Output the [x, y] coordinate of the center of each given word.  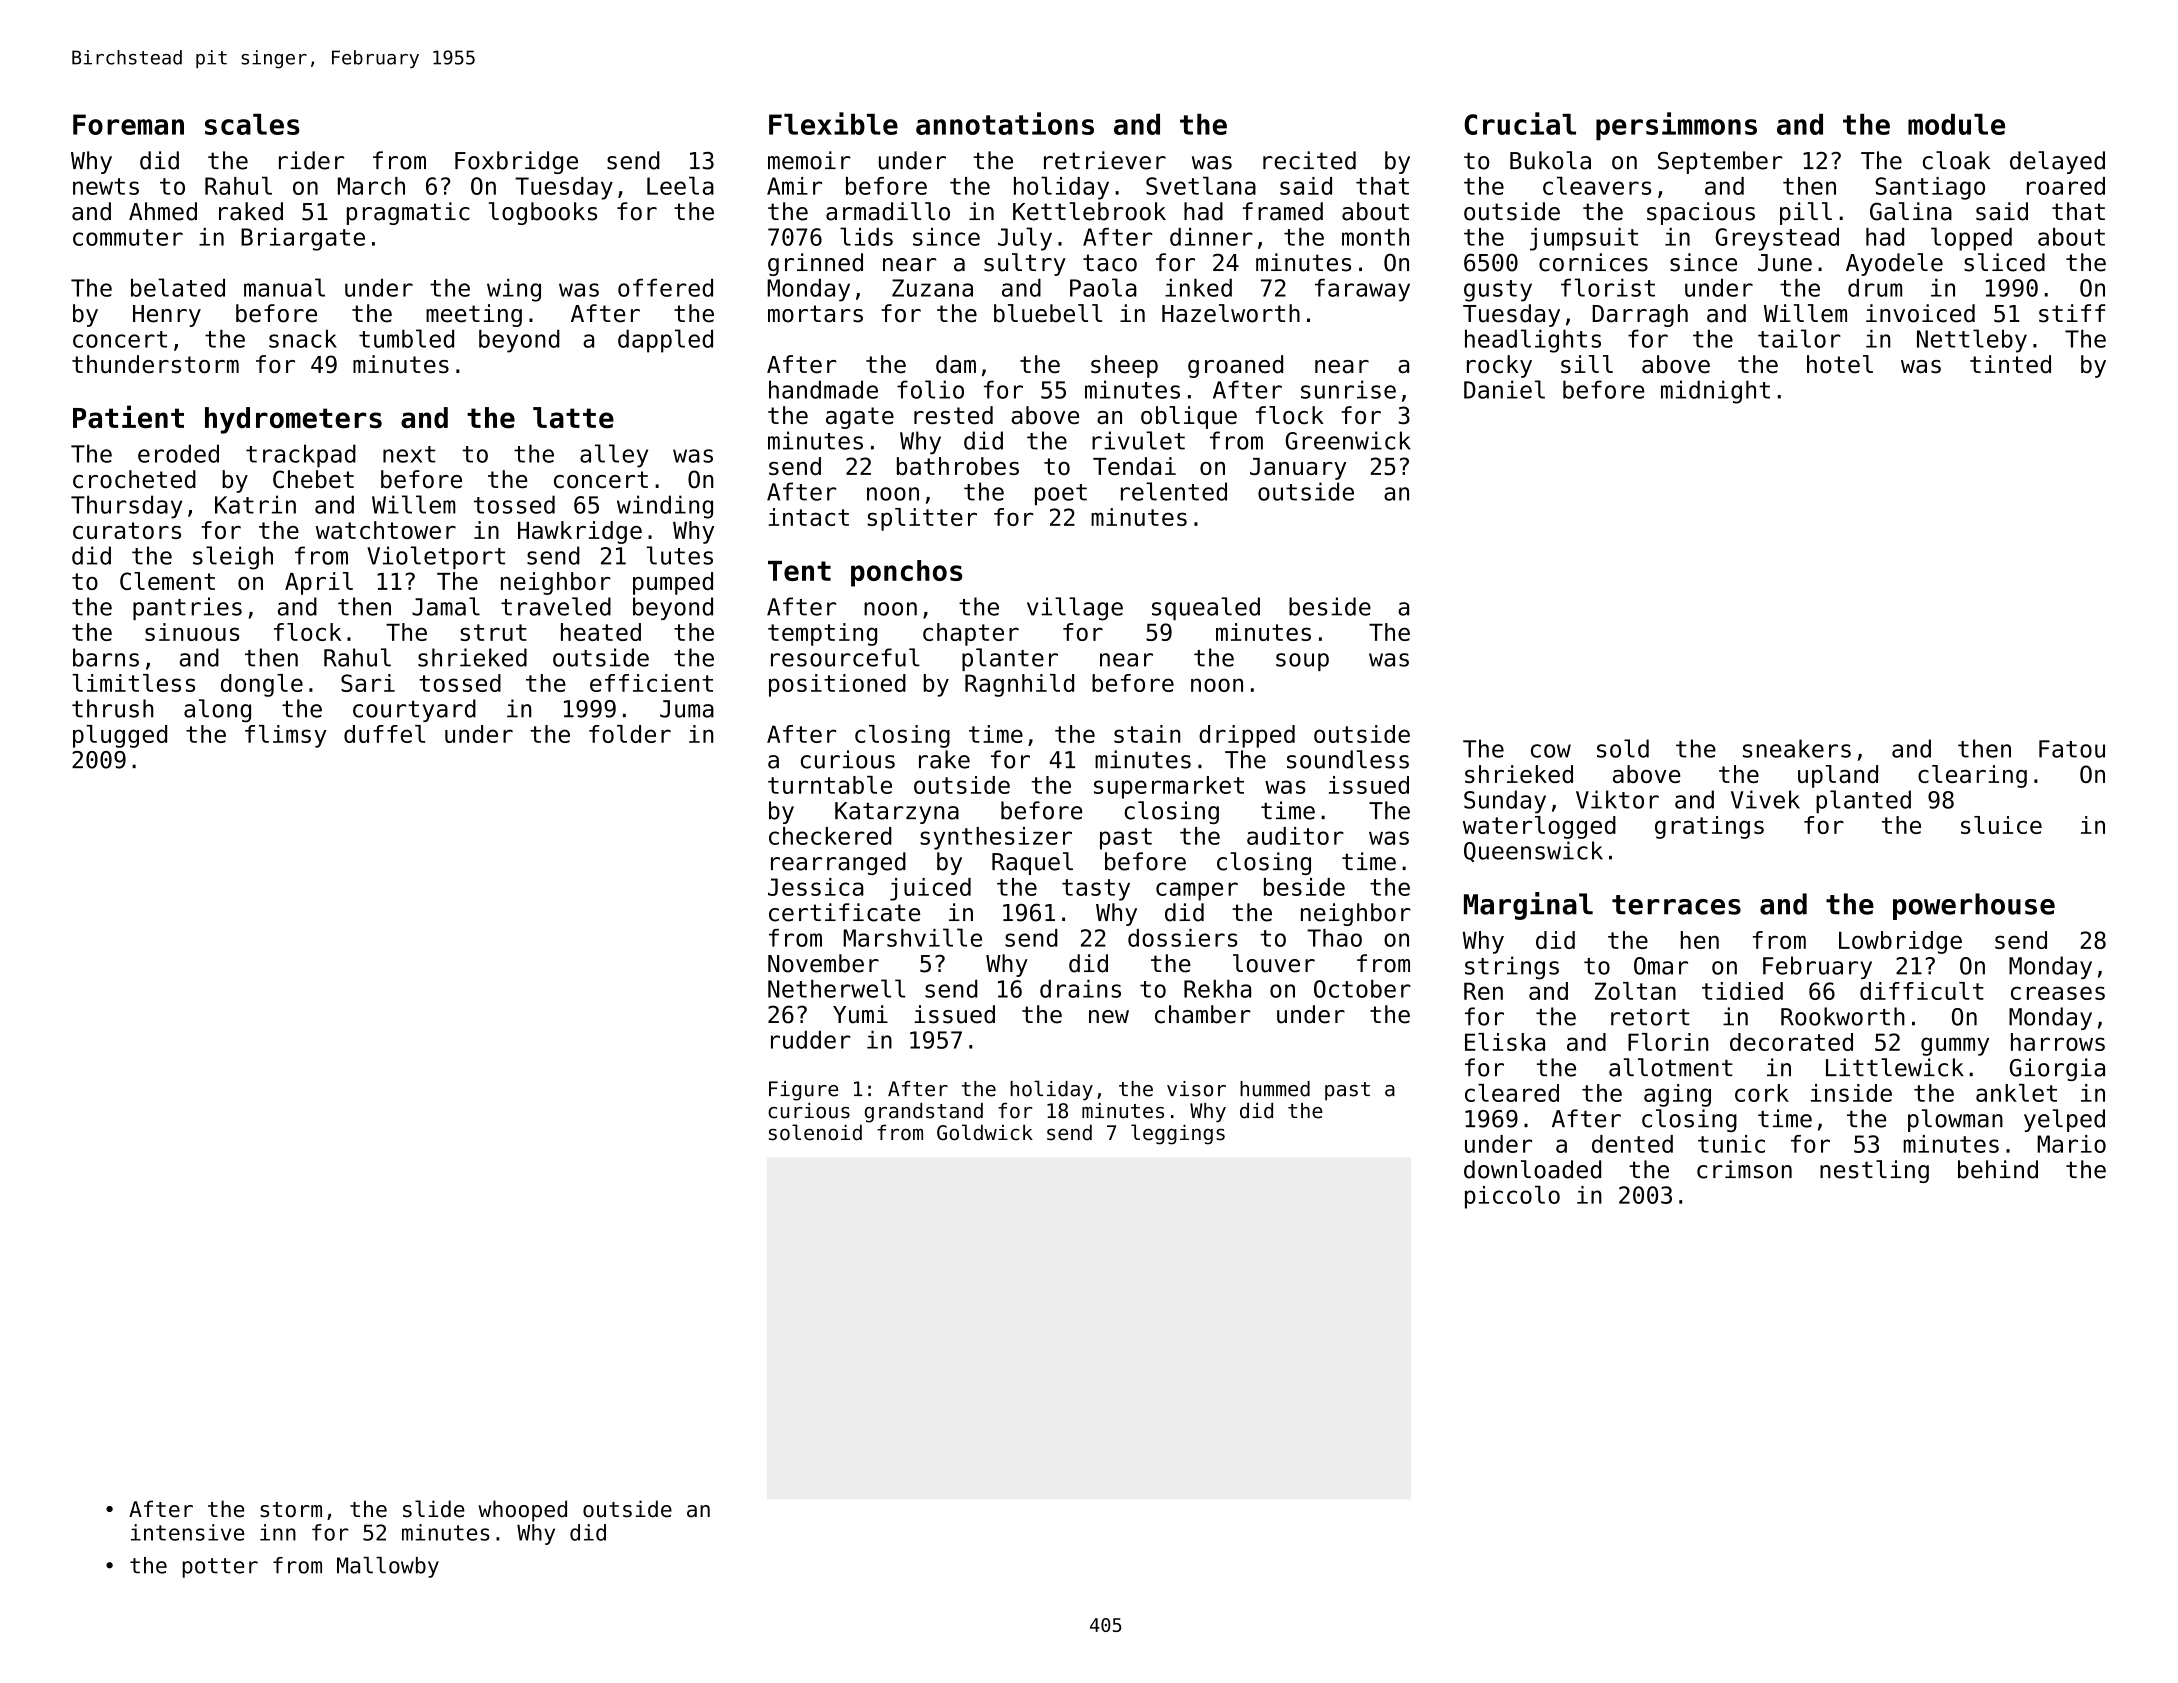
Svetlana [1201, 185]
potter [220, 1568]
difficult [1922, 991]
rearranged [838, 863]
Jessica [816, 887]
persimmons [1676, 126]
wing [514, 290]
